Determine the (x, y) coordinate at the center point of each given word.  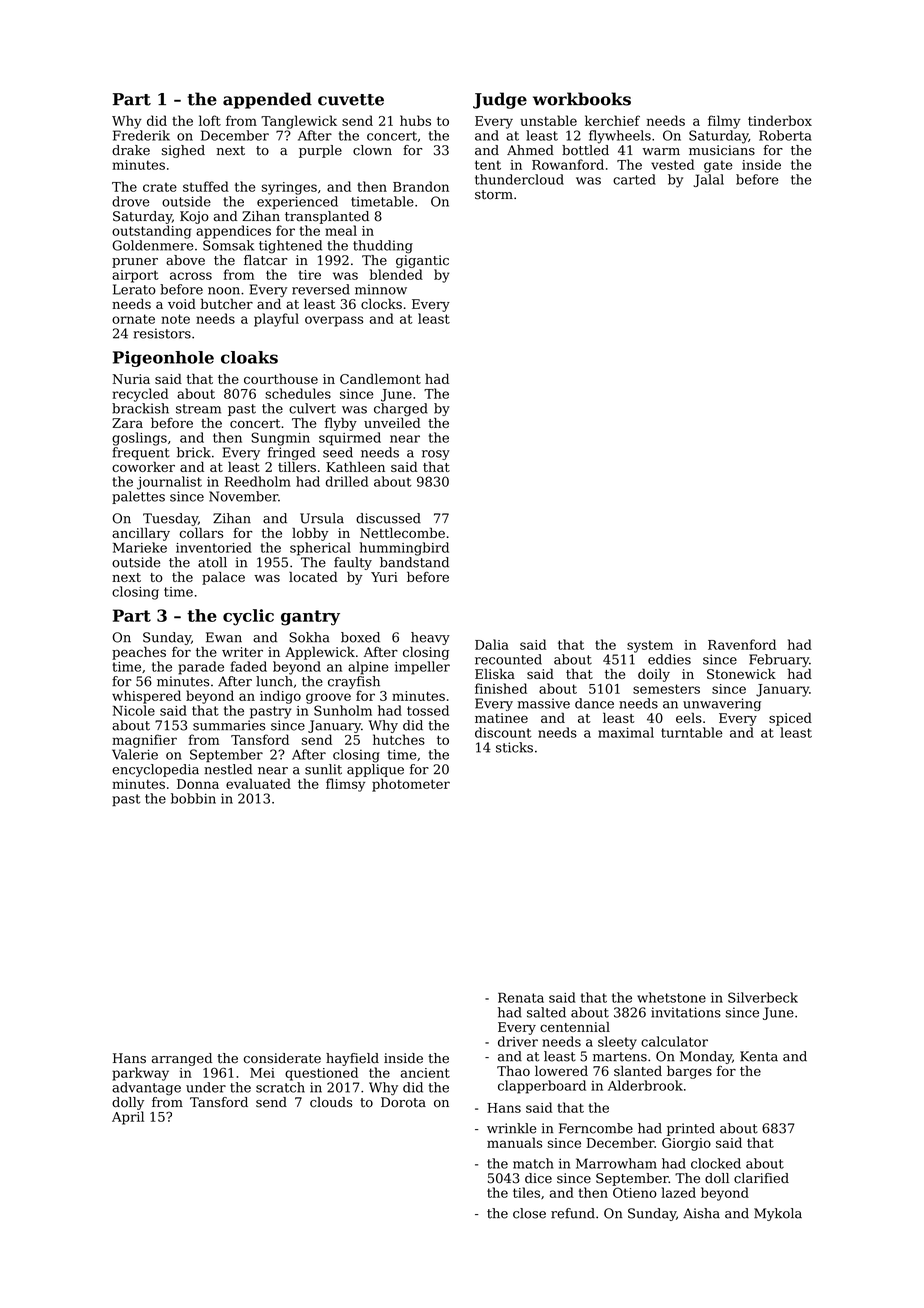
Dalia (492, 644)
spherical (320, 549)
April (128, 1118)
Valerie (135, 754)
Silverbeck (763, 997)
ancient (425, 1073)
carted (634, 179)
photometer (411, 785)
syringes (289, 188)
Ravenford (742, 644)
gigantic (422, 261)
